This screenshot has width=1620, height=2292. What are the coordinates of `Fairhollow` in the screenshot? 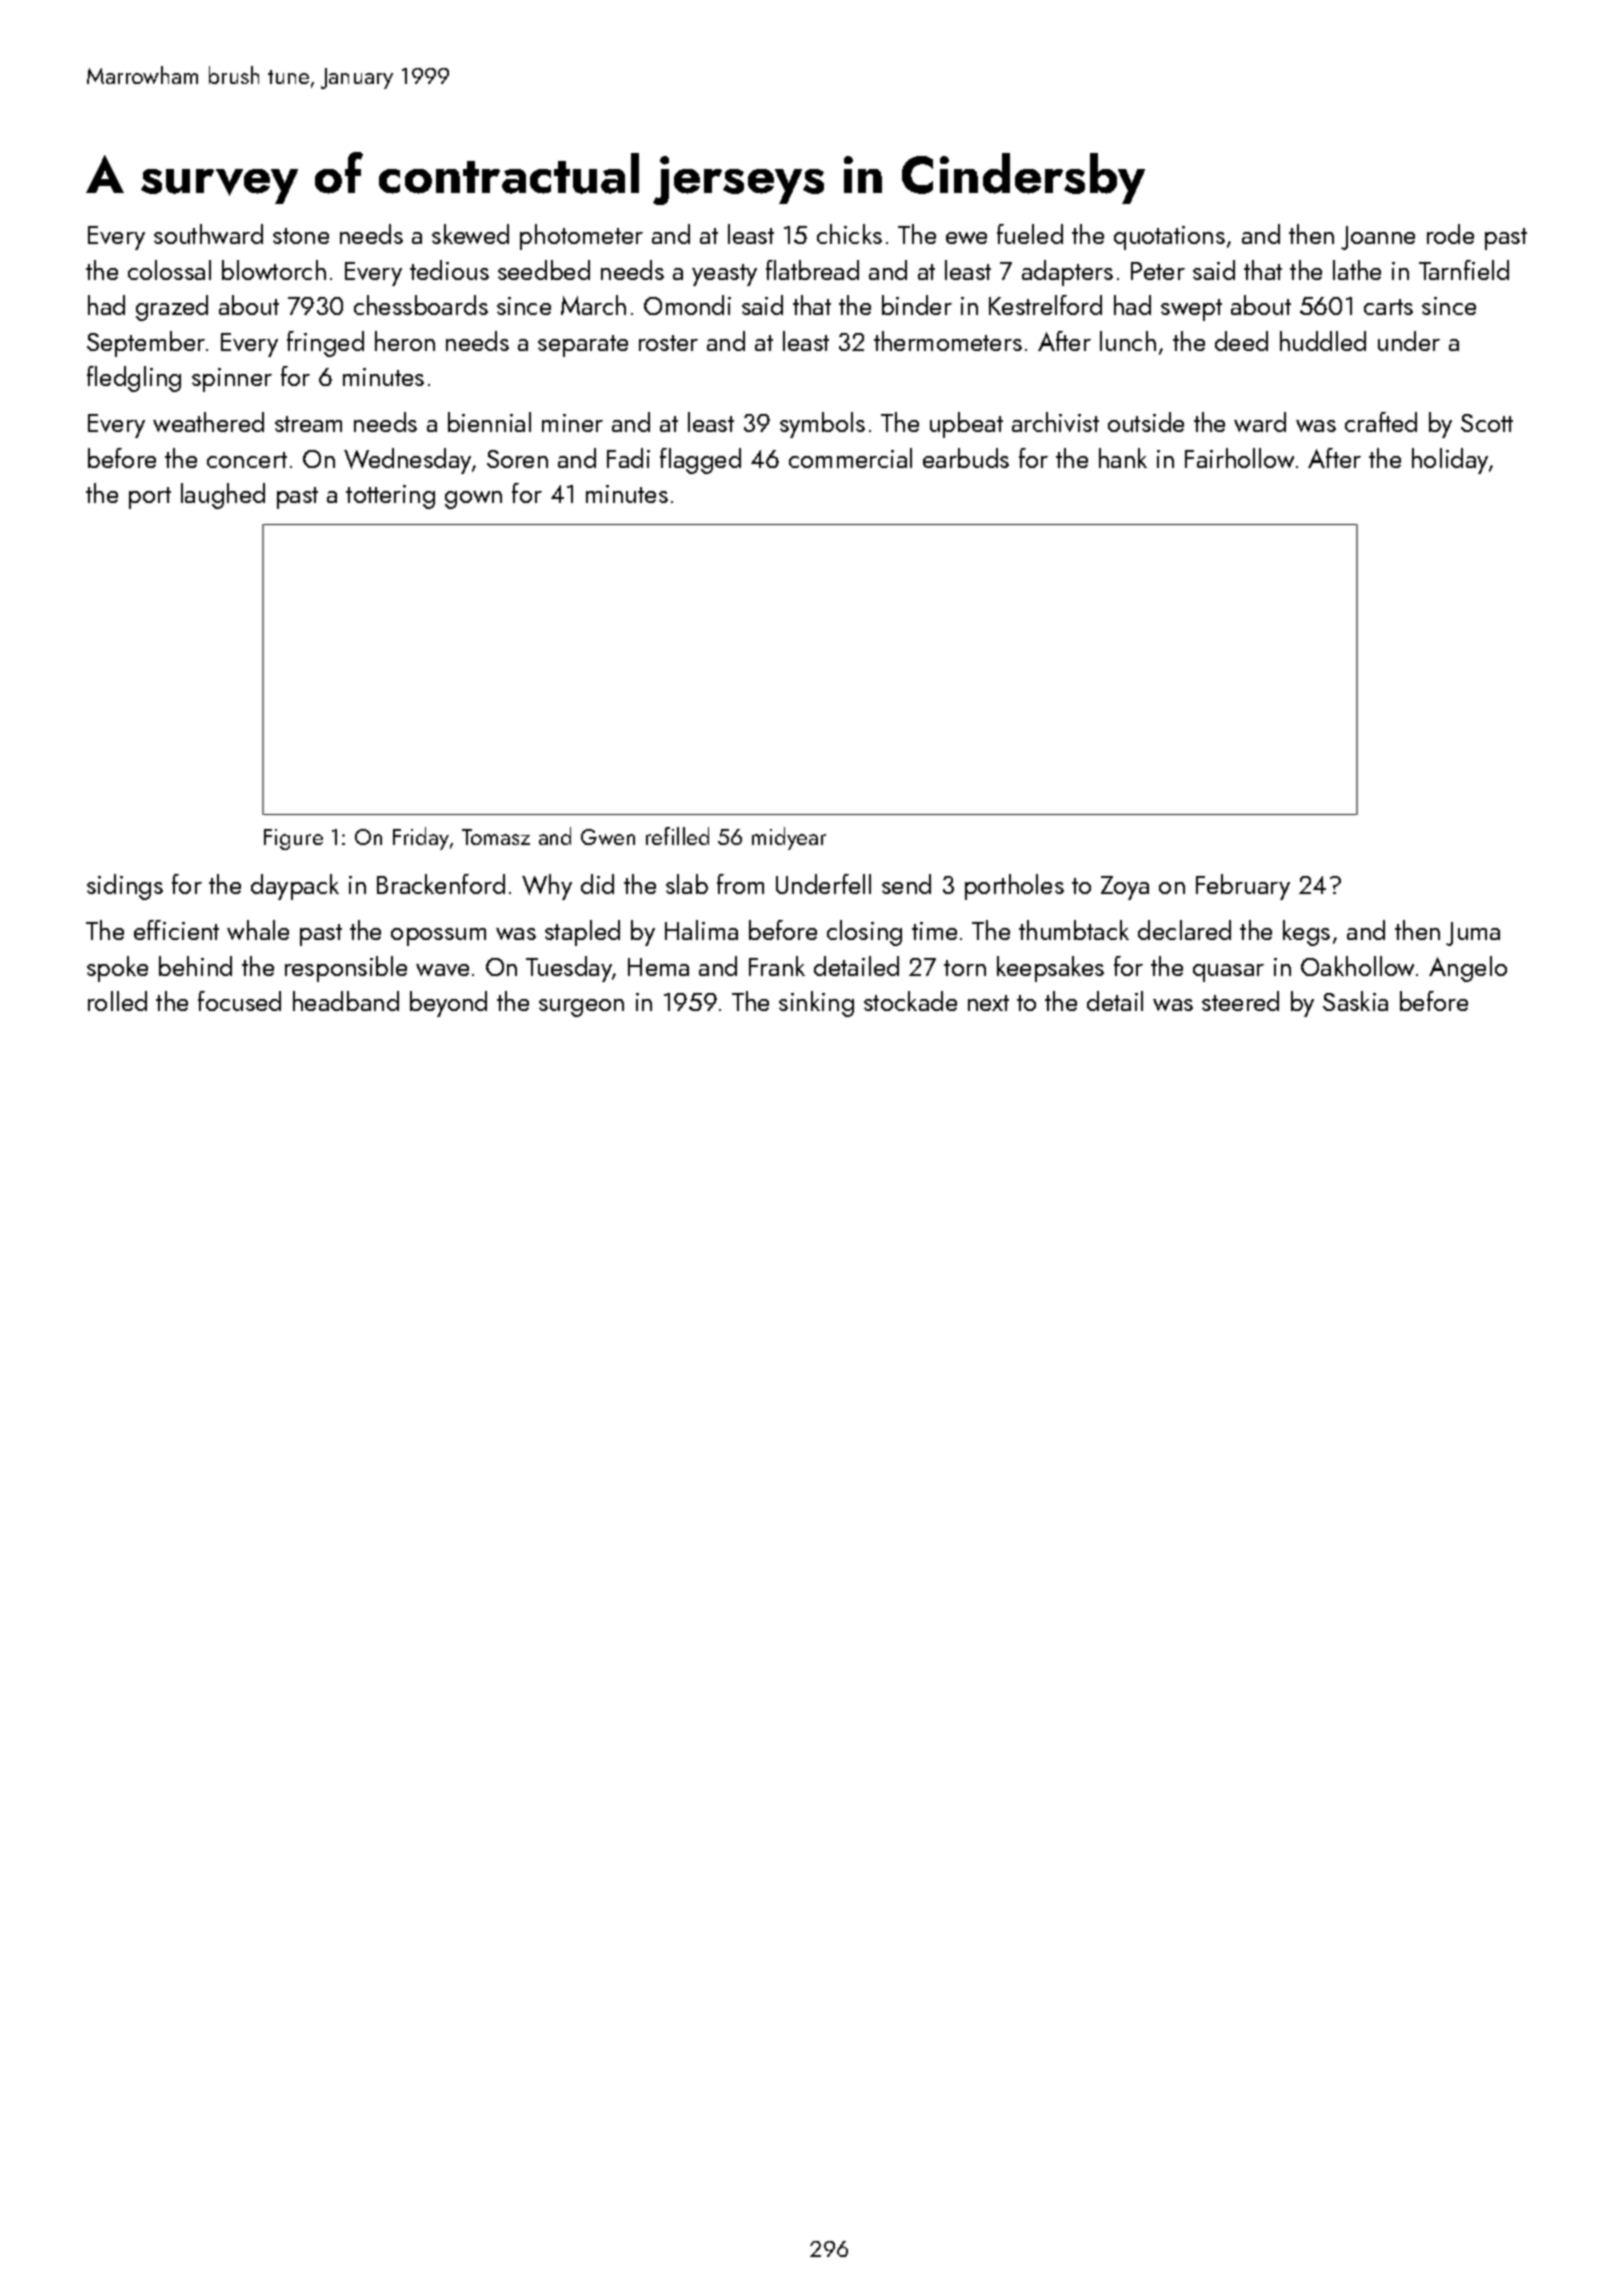 It's located at (1239, 458).
